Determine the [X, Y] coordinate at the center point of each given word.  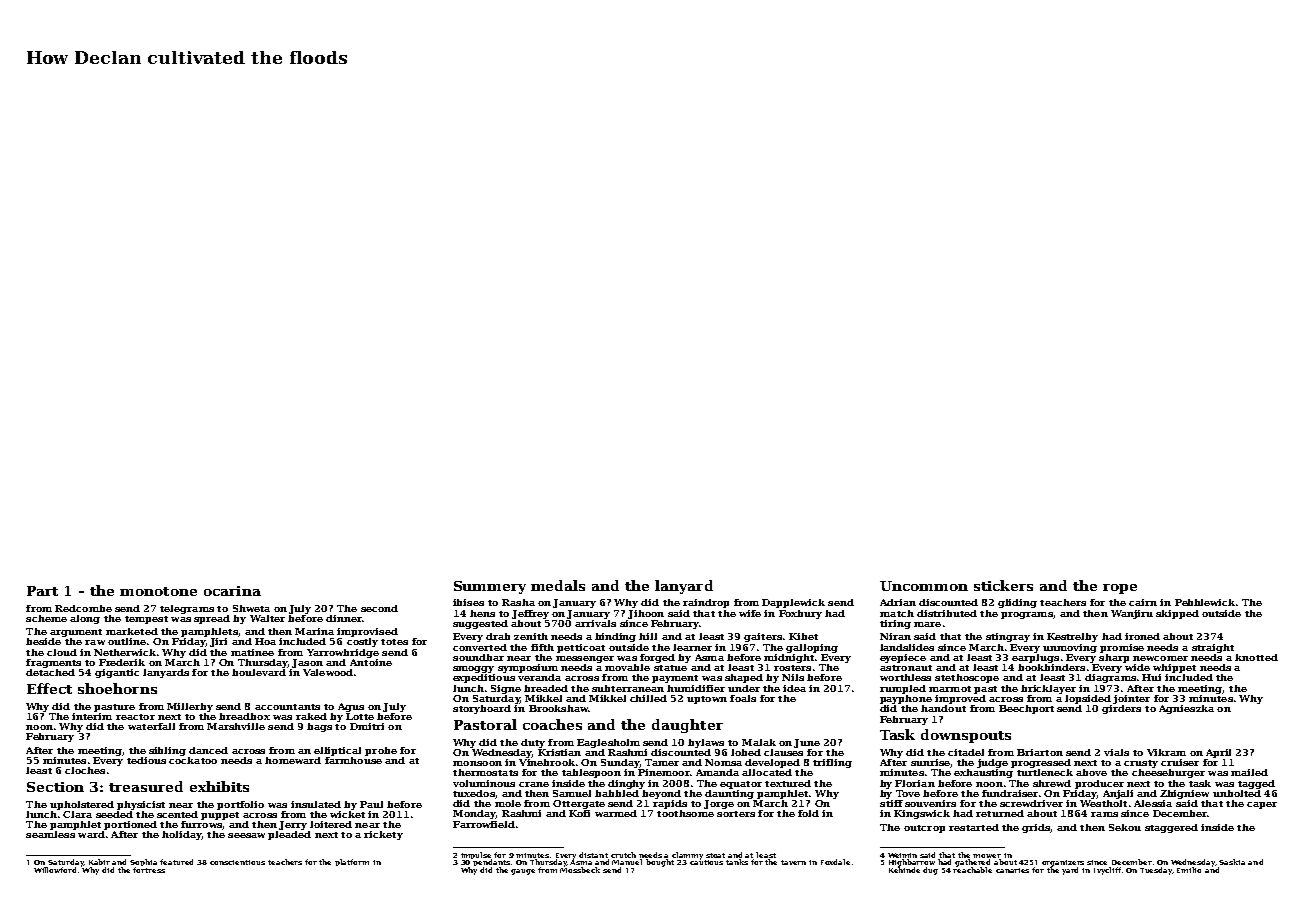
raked [311, 716]
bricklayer [1048, 689]
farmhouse [353, 760]
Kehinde [904, 870]
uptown [707, 700]
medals [558, 585]
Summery [490, 587]
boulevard [259, 672]
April [1218, 753]
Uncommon [924, 586]
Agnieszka [1186, 709]
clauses [783, 752]
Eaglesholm [608, 743]
